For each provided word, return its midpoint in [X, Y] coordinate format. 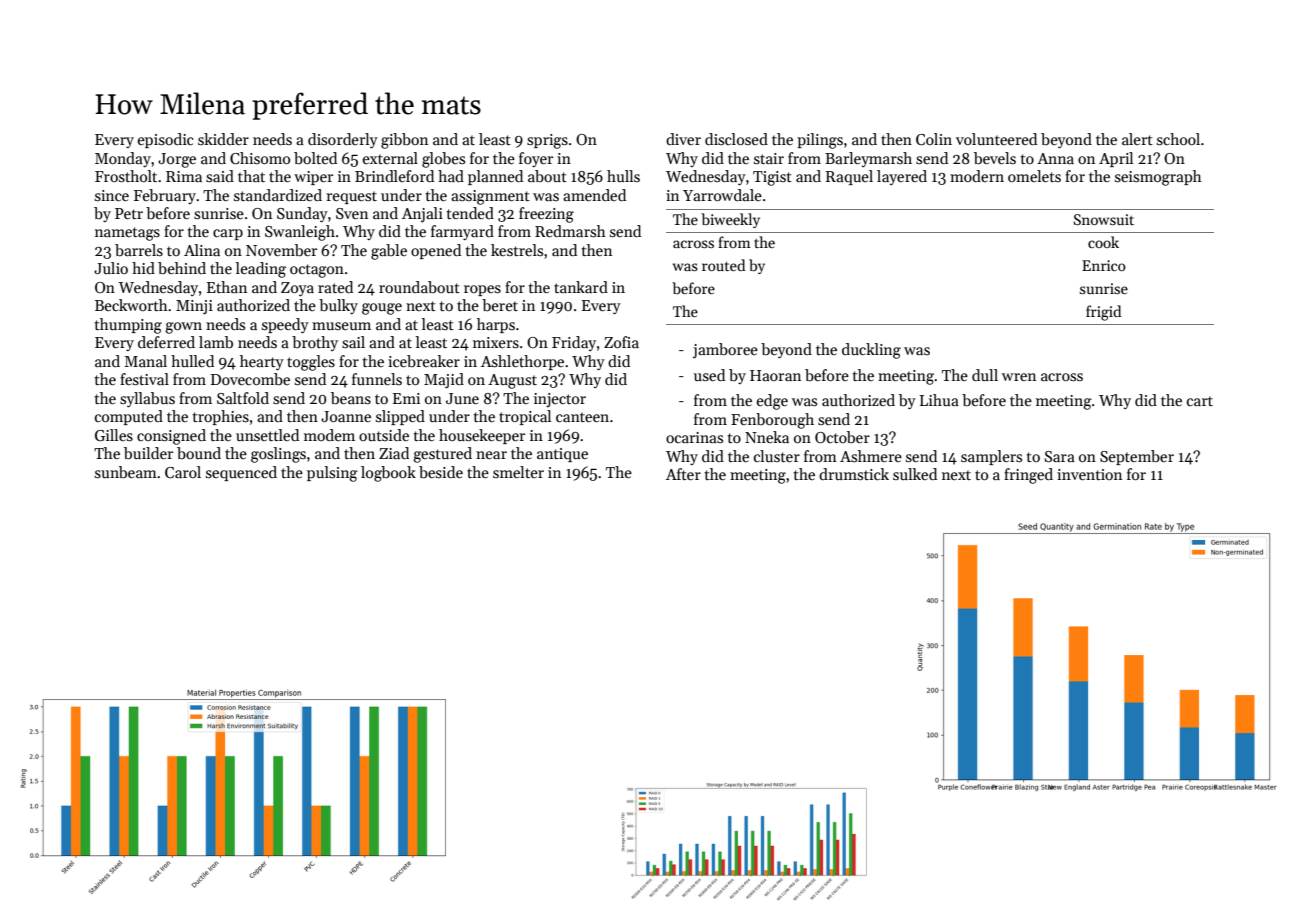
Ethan [227, 287]
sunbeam [126, 472]
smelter [518, 472]
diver [683, 139]
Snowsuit [1104, 219]
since [112, 195]
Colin [934, 139]
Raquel [849, 177]
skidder [223, 139]
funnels [377, 379]
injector [560, 400]
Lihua [939, 400]
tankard [581, 287]
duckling [871, 351]
